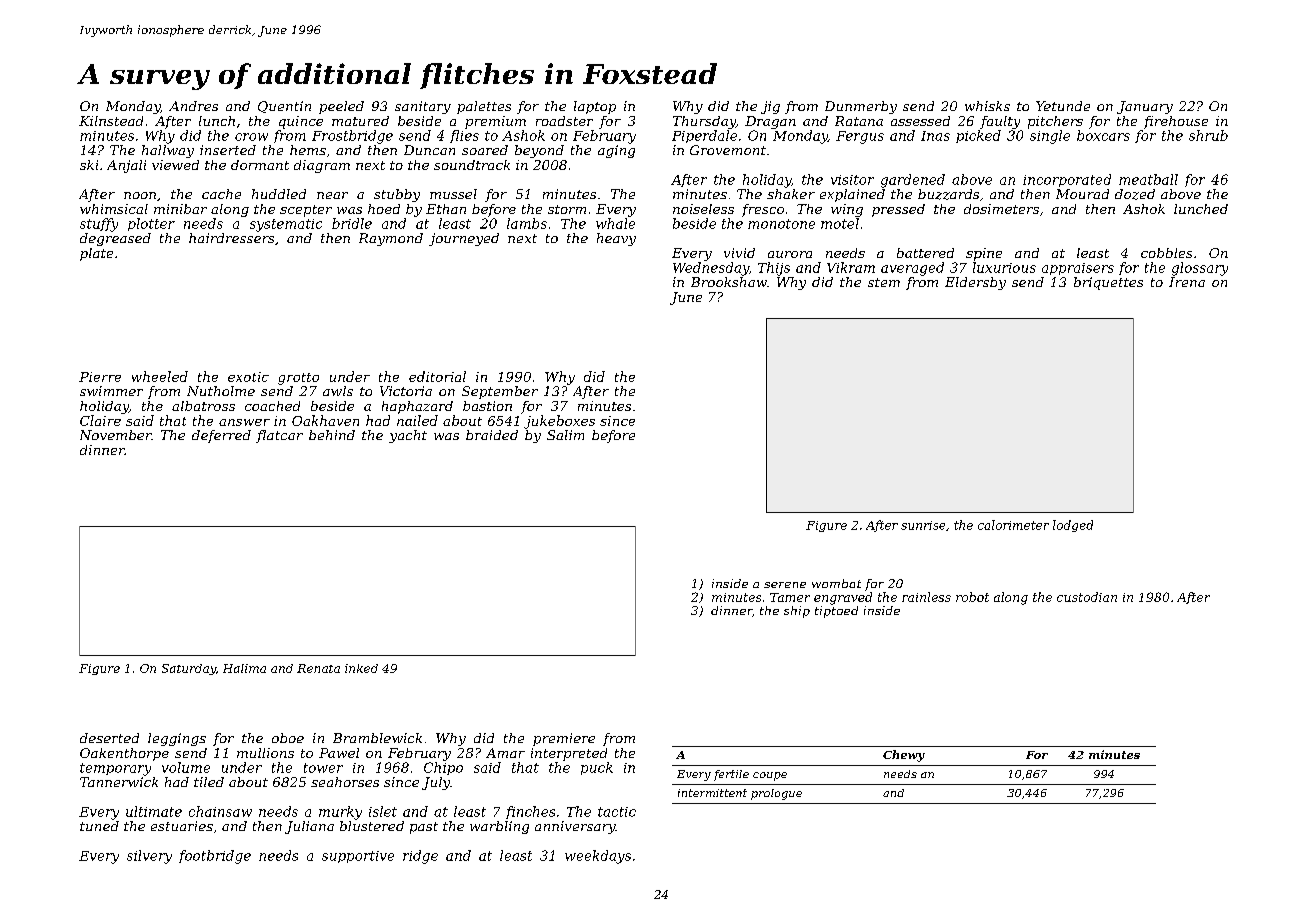 The height and width of the page is (924, 1308). I want to click on roadster, so click(564, 121).
